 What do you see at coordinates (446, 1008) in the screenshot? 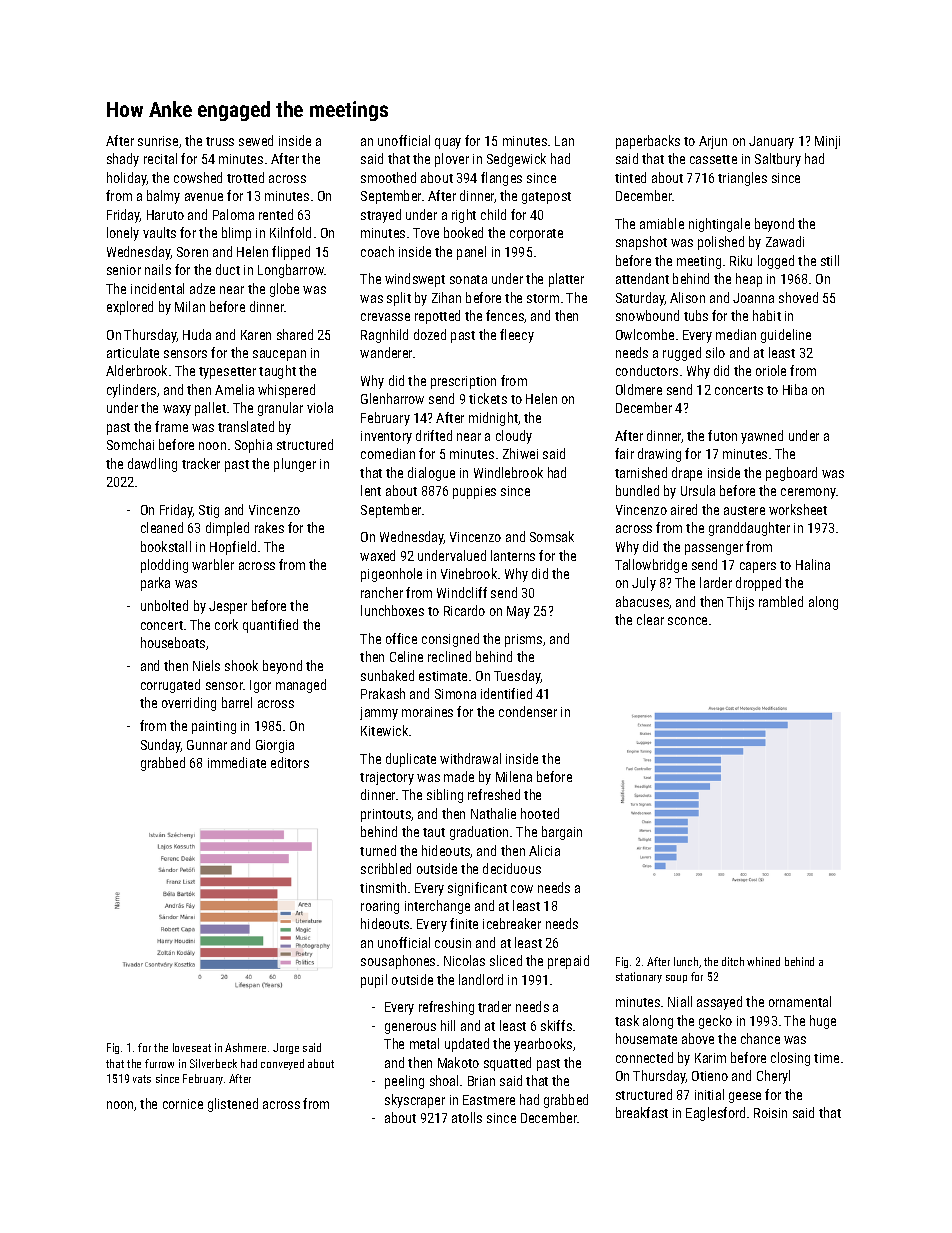
I see `refreshing` at bounding box center [446, 1008].
